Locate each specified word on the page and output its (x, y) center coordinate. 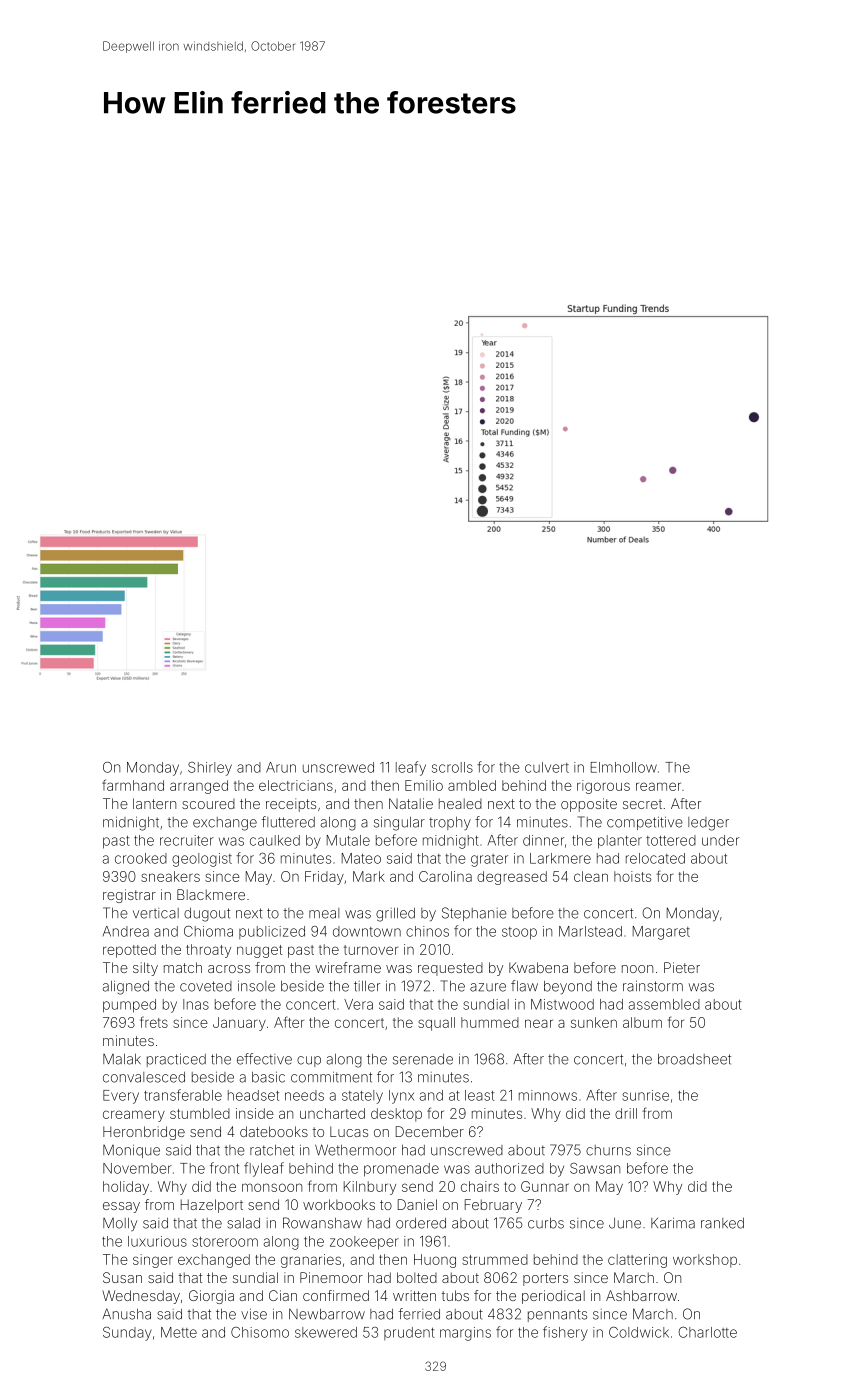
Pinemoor (331, 1277)
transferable (183, 1095)
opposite (589, 805)
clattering (637, 1261)
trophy (450, 823)
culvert (547, 767)
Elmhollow (624, 767)
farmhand (133, 785)
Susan (122, 1277)
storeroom (225, 1242)
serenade (423, 1059)
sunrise (645, 1095)
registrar (129, 896)
